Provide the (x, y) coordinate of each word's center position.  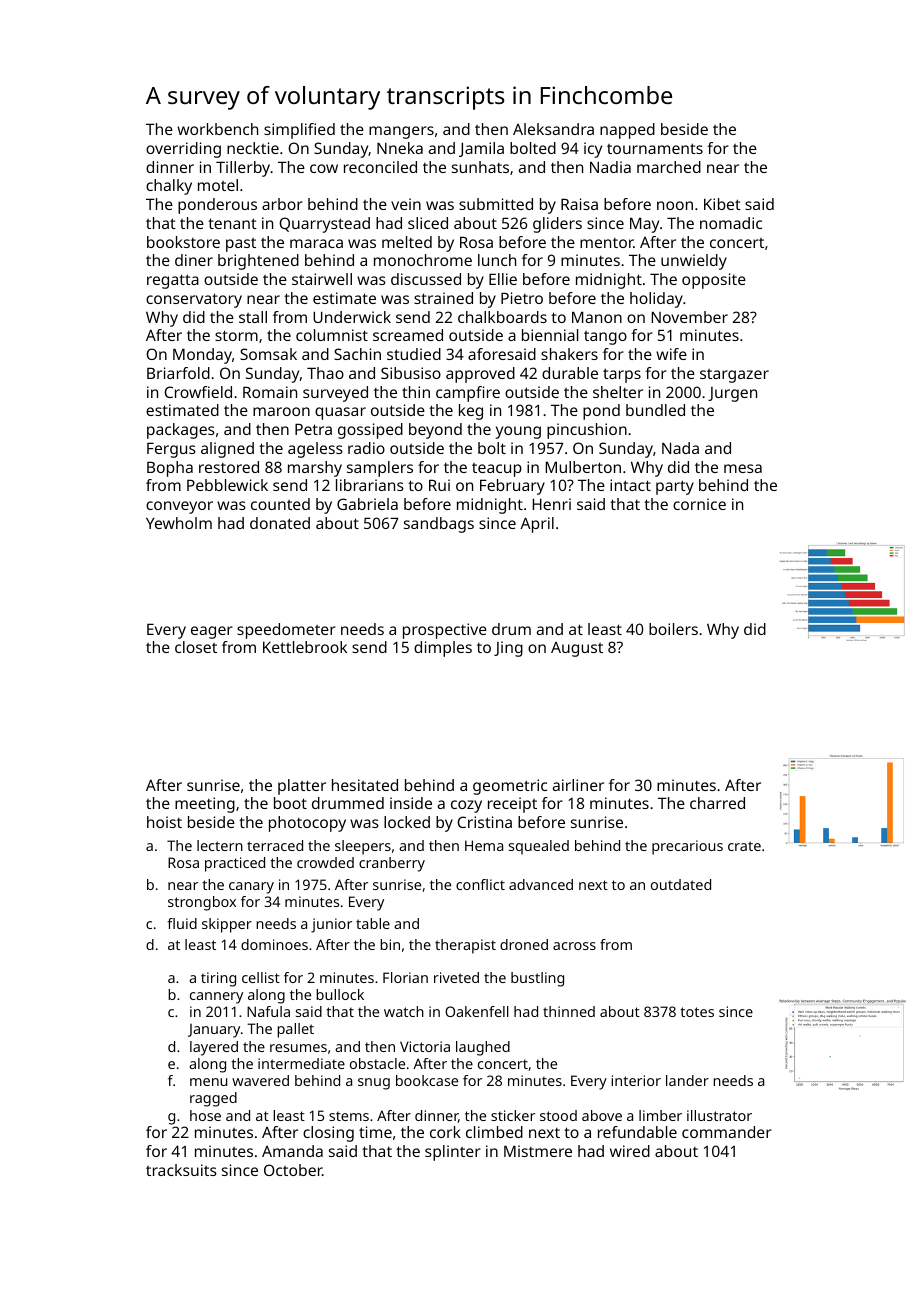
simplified (299, 131)
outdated (681, 884)
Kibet (722, 204)
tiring (218, 979)
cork (445, 1132)
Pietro (522, 298)
